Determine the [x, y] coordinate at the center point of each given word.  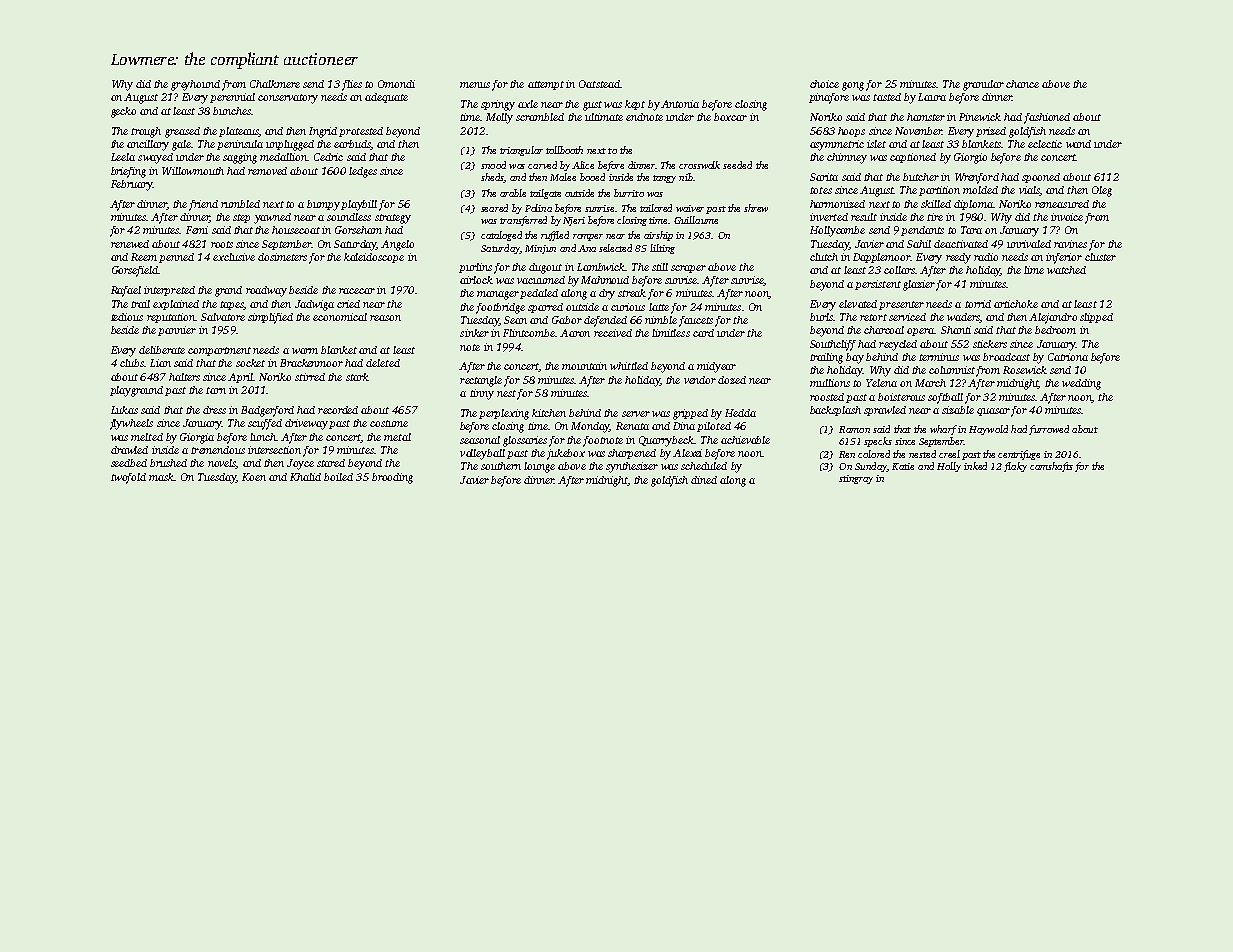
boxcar [730, 117]
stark [357, 377]
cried [348, 304]
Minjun [540, 249]
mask [161, 477]
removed [267, 171]
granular [983, 85]
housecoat [296, 230]
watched [1066, 270]
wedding [1081, 384]
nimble [661, 320]
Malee [563, 177]
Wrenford [977, 178]
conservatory [288, 99]
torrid [978, 304]
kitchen [549, 413]
